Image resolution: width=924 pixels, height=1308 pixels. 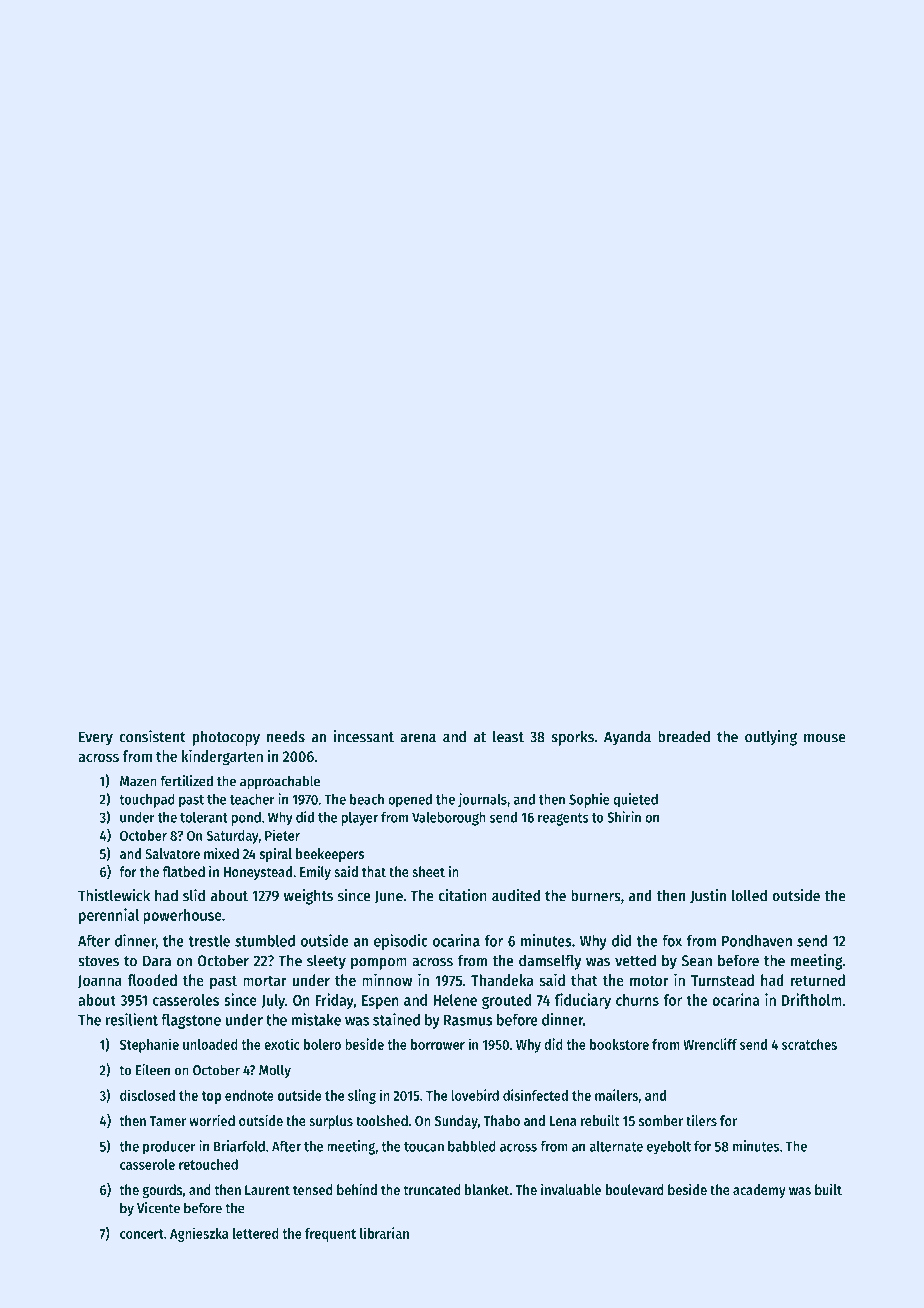 I want to click on Agnieszka, so click(x=199, y=1234).
